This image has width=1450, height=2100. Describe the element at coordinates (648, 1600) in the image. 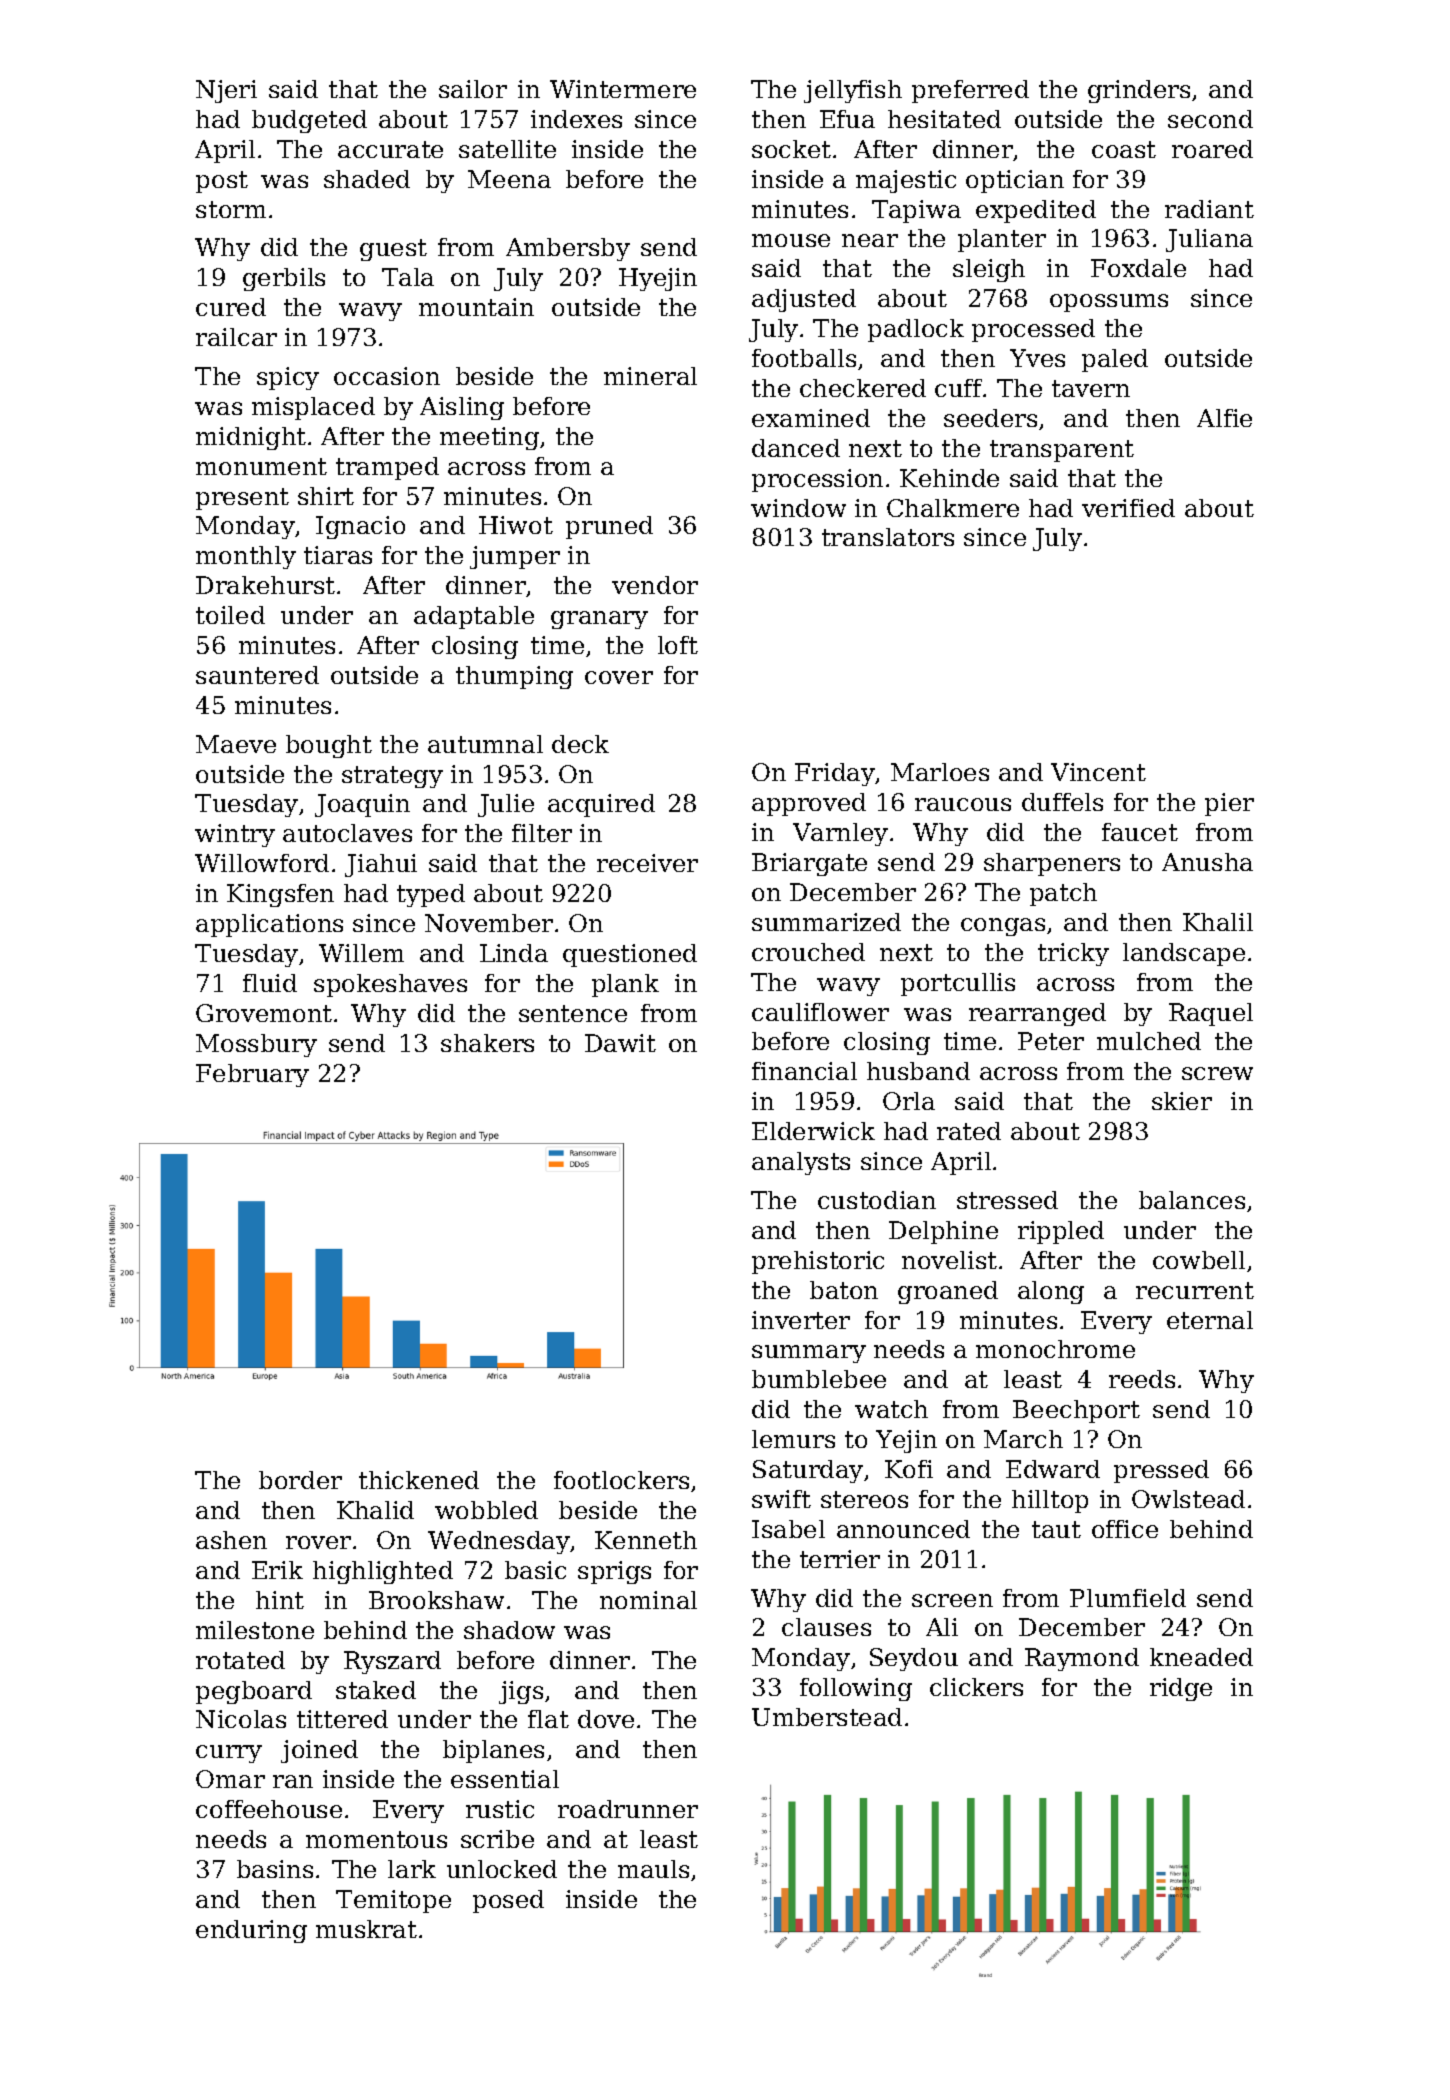

I see `nominal` at that location.
